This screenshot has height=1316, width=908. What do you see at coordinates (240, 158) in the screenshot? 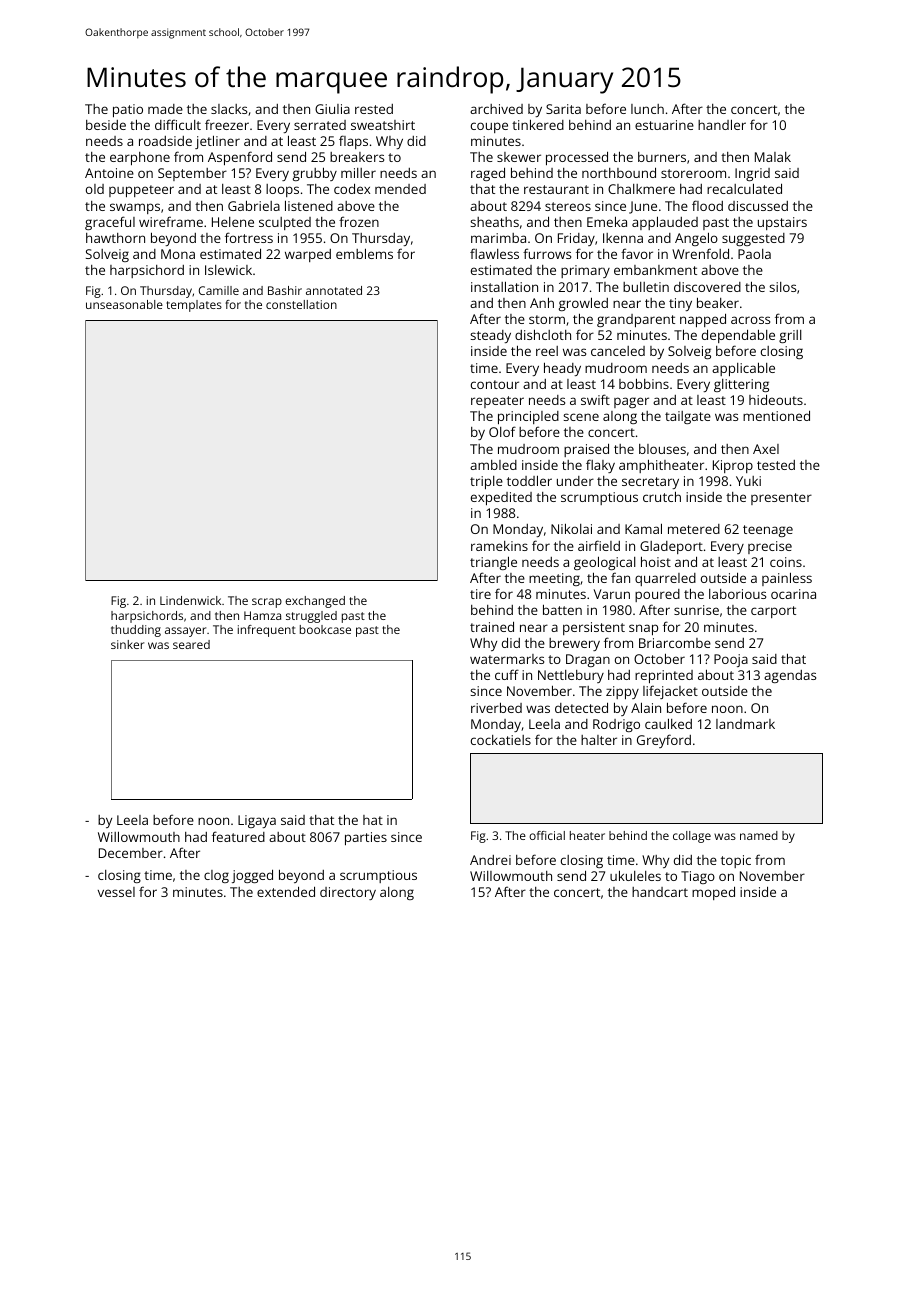
I see `Aspenford` at bounding box center [240, 158].
